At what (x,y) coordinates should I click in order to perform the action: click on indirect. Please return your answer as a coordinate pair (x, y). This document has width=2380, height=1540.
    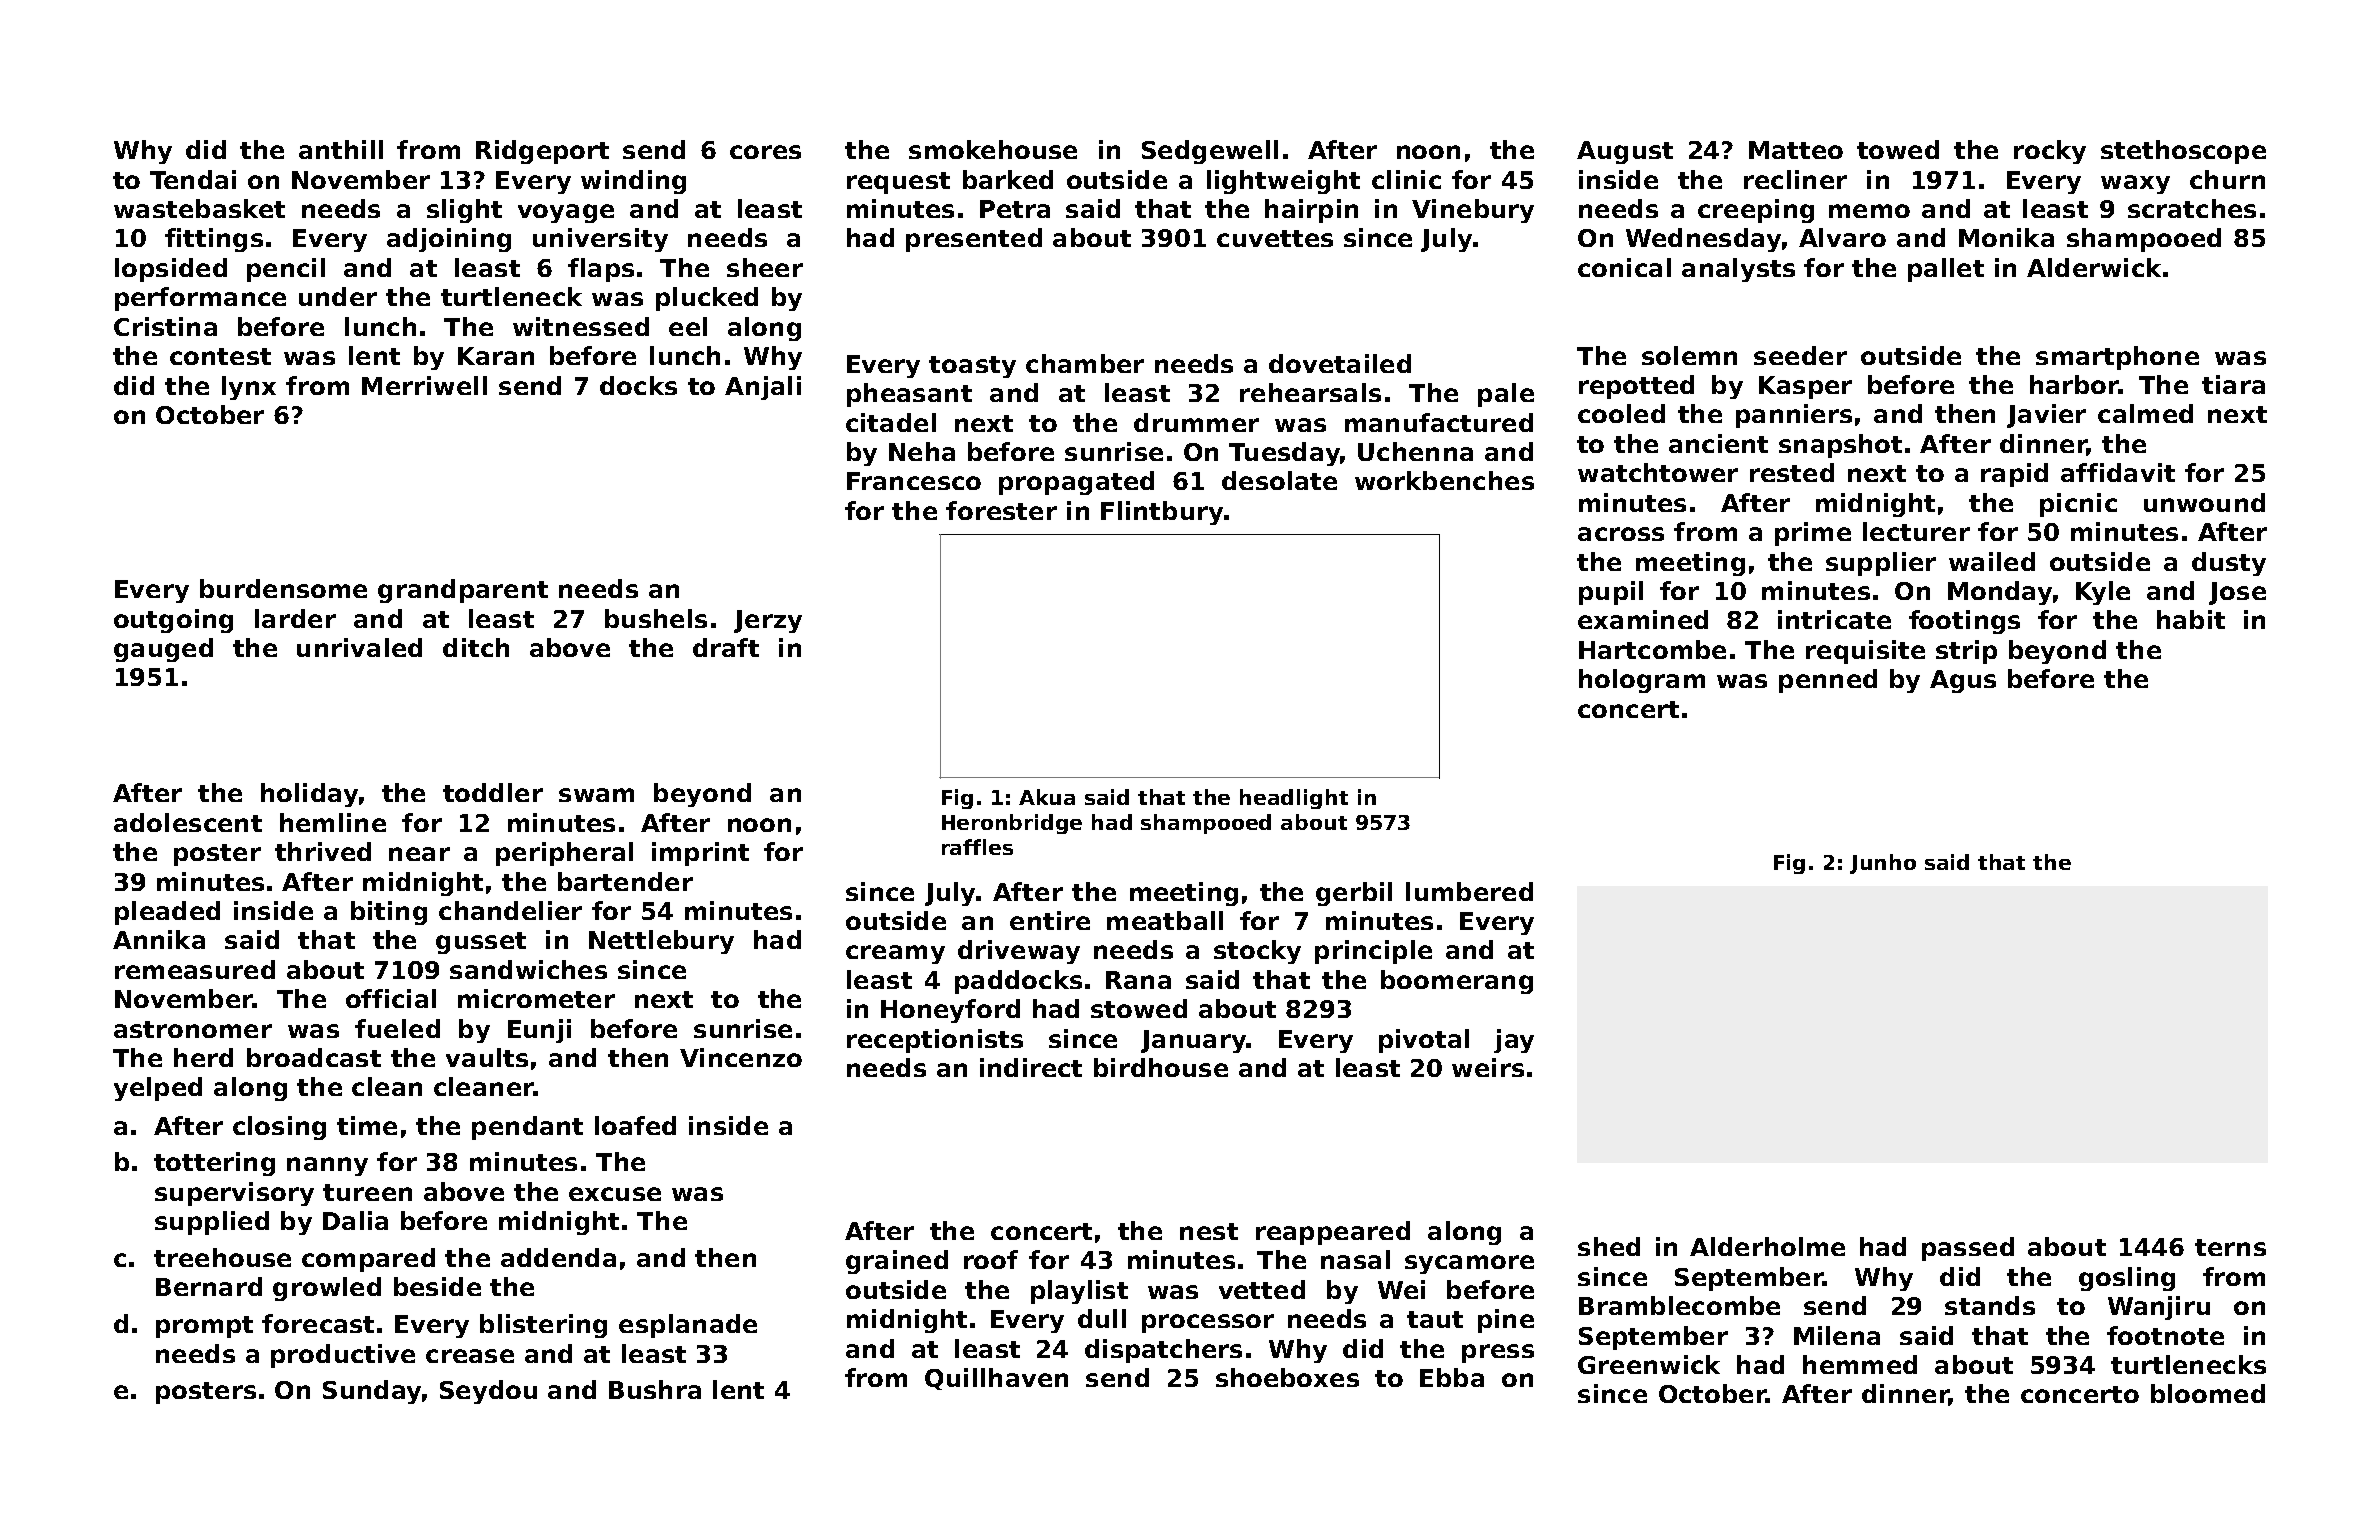
    Looking at the image, I should click on (1031, 1067).
